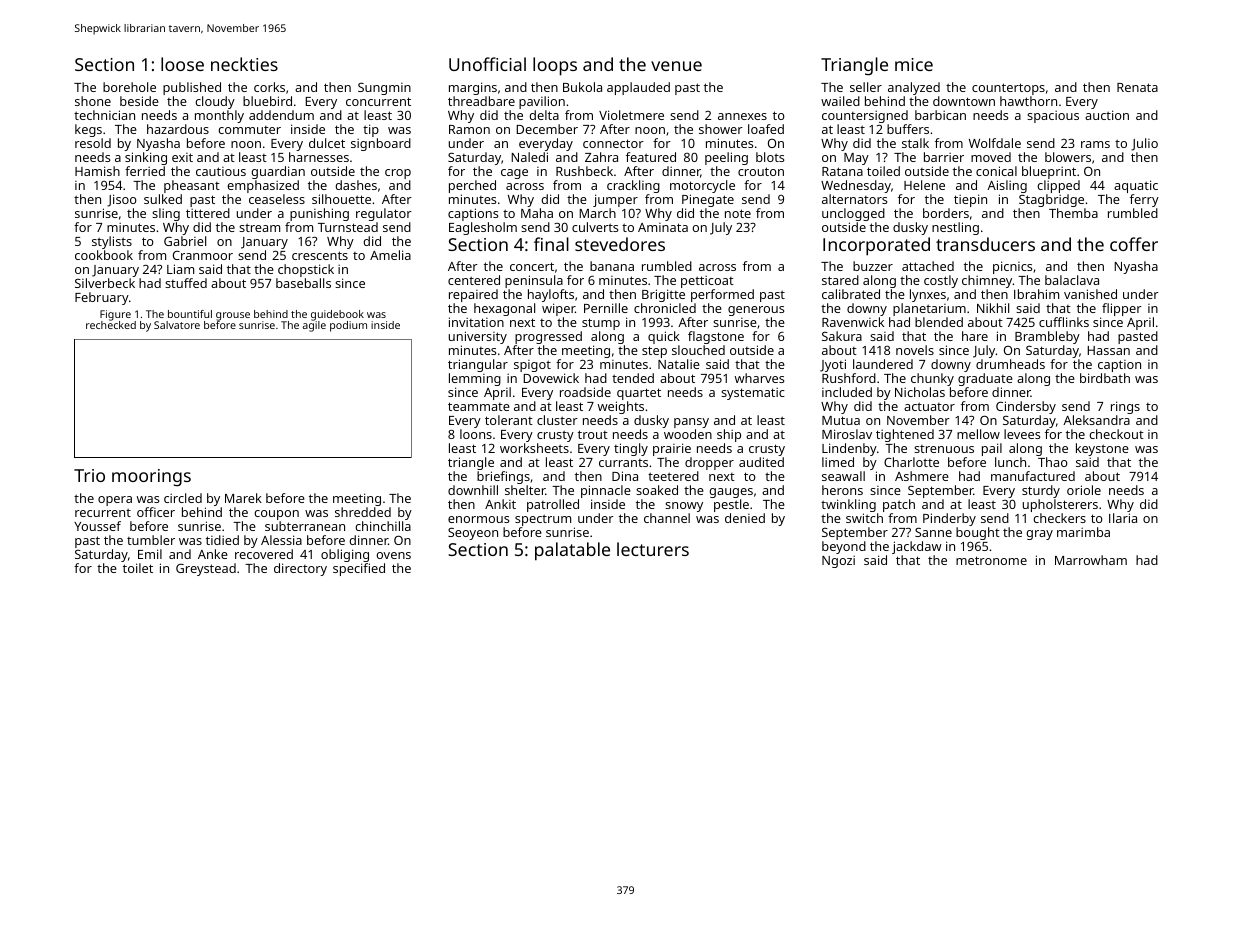  Describe the element at coordinates (557, 420) in the document. I see `cluster` at that location.
